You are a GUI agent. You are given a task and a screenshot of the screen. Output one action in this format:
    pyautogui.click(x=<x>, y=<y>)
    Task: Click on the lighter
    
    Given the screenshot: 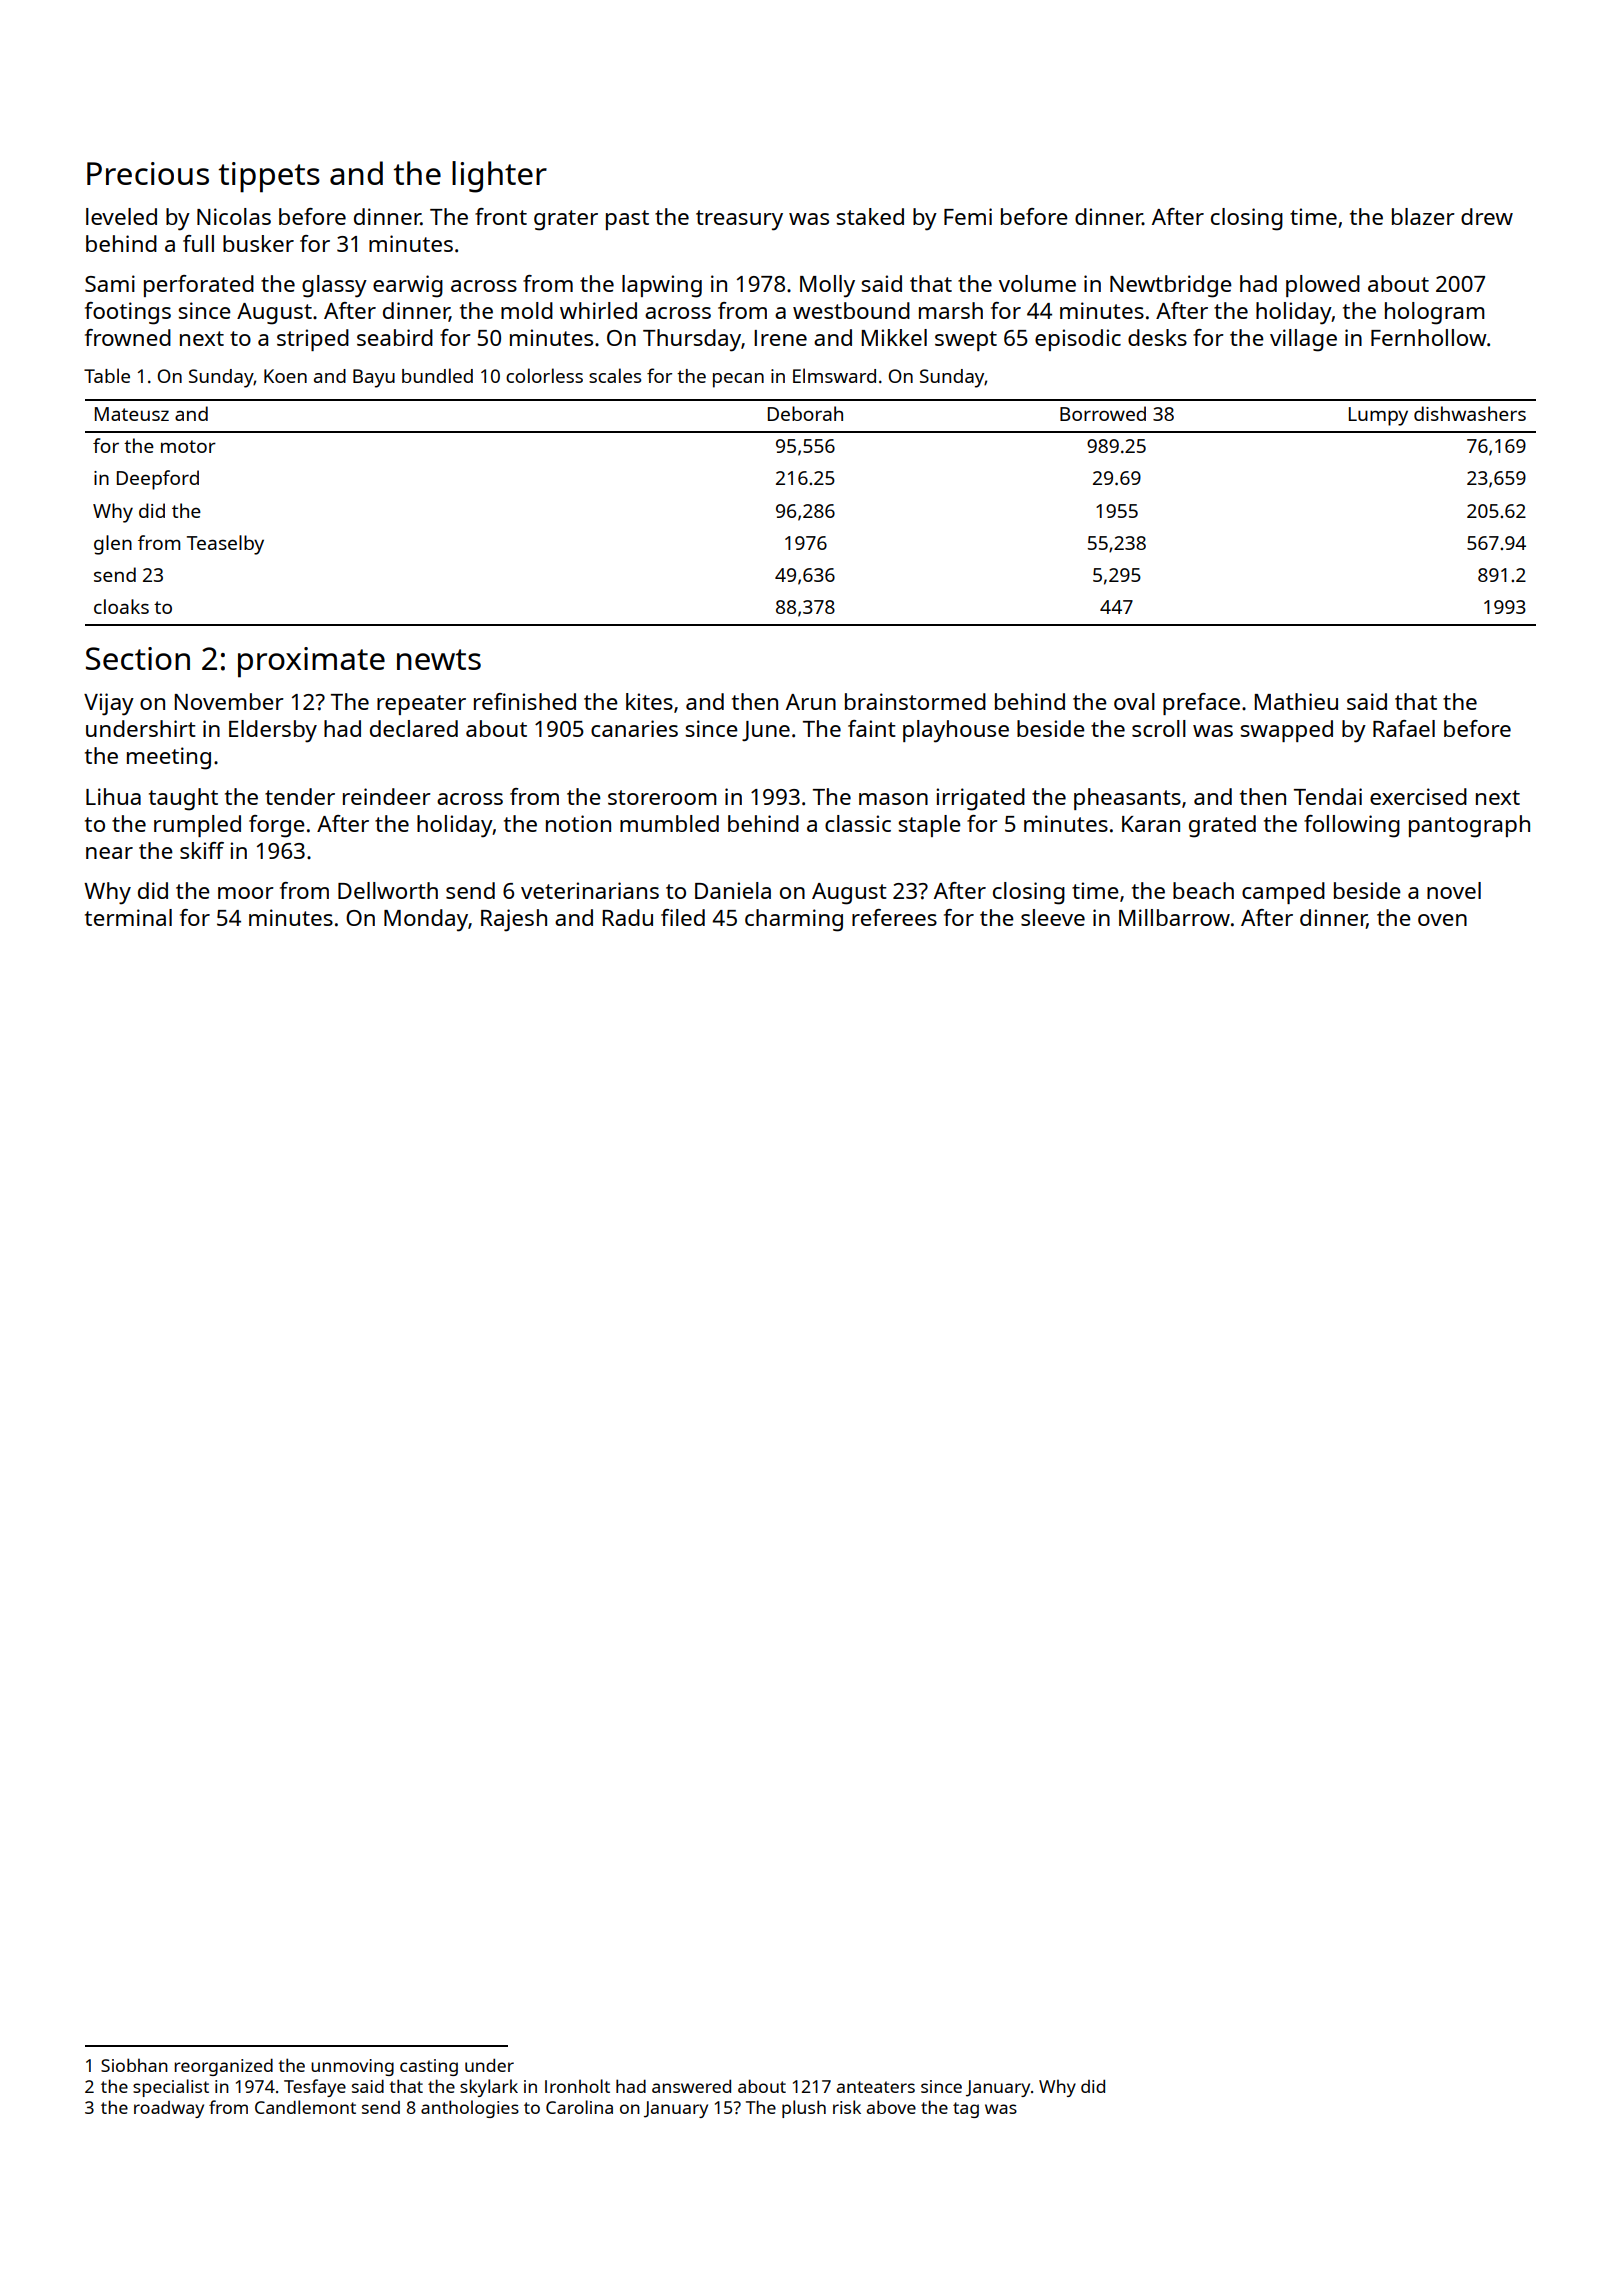 What is the action you would take?
    pyautogui.click(x=499, y=177)
